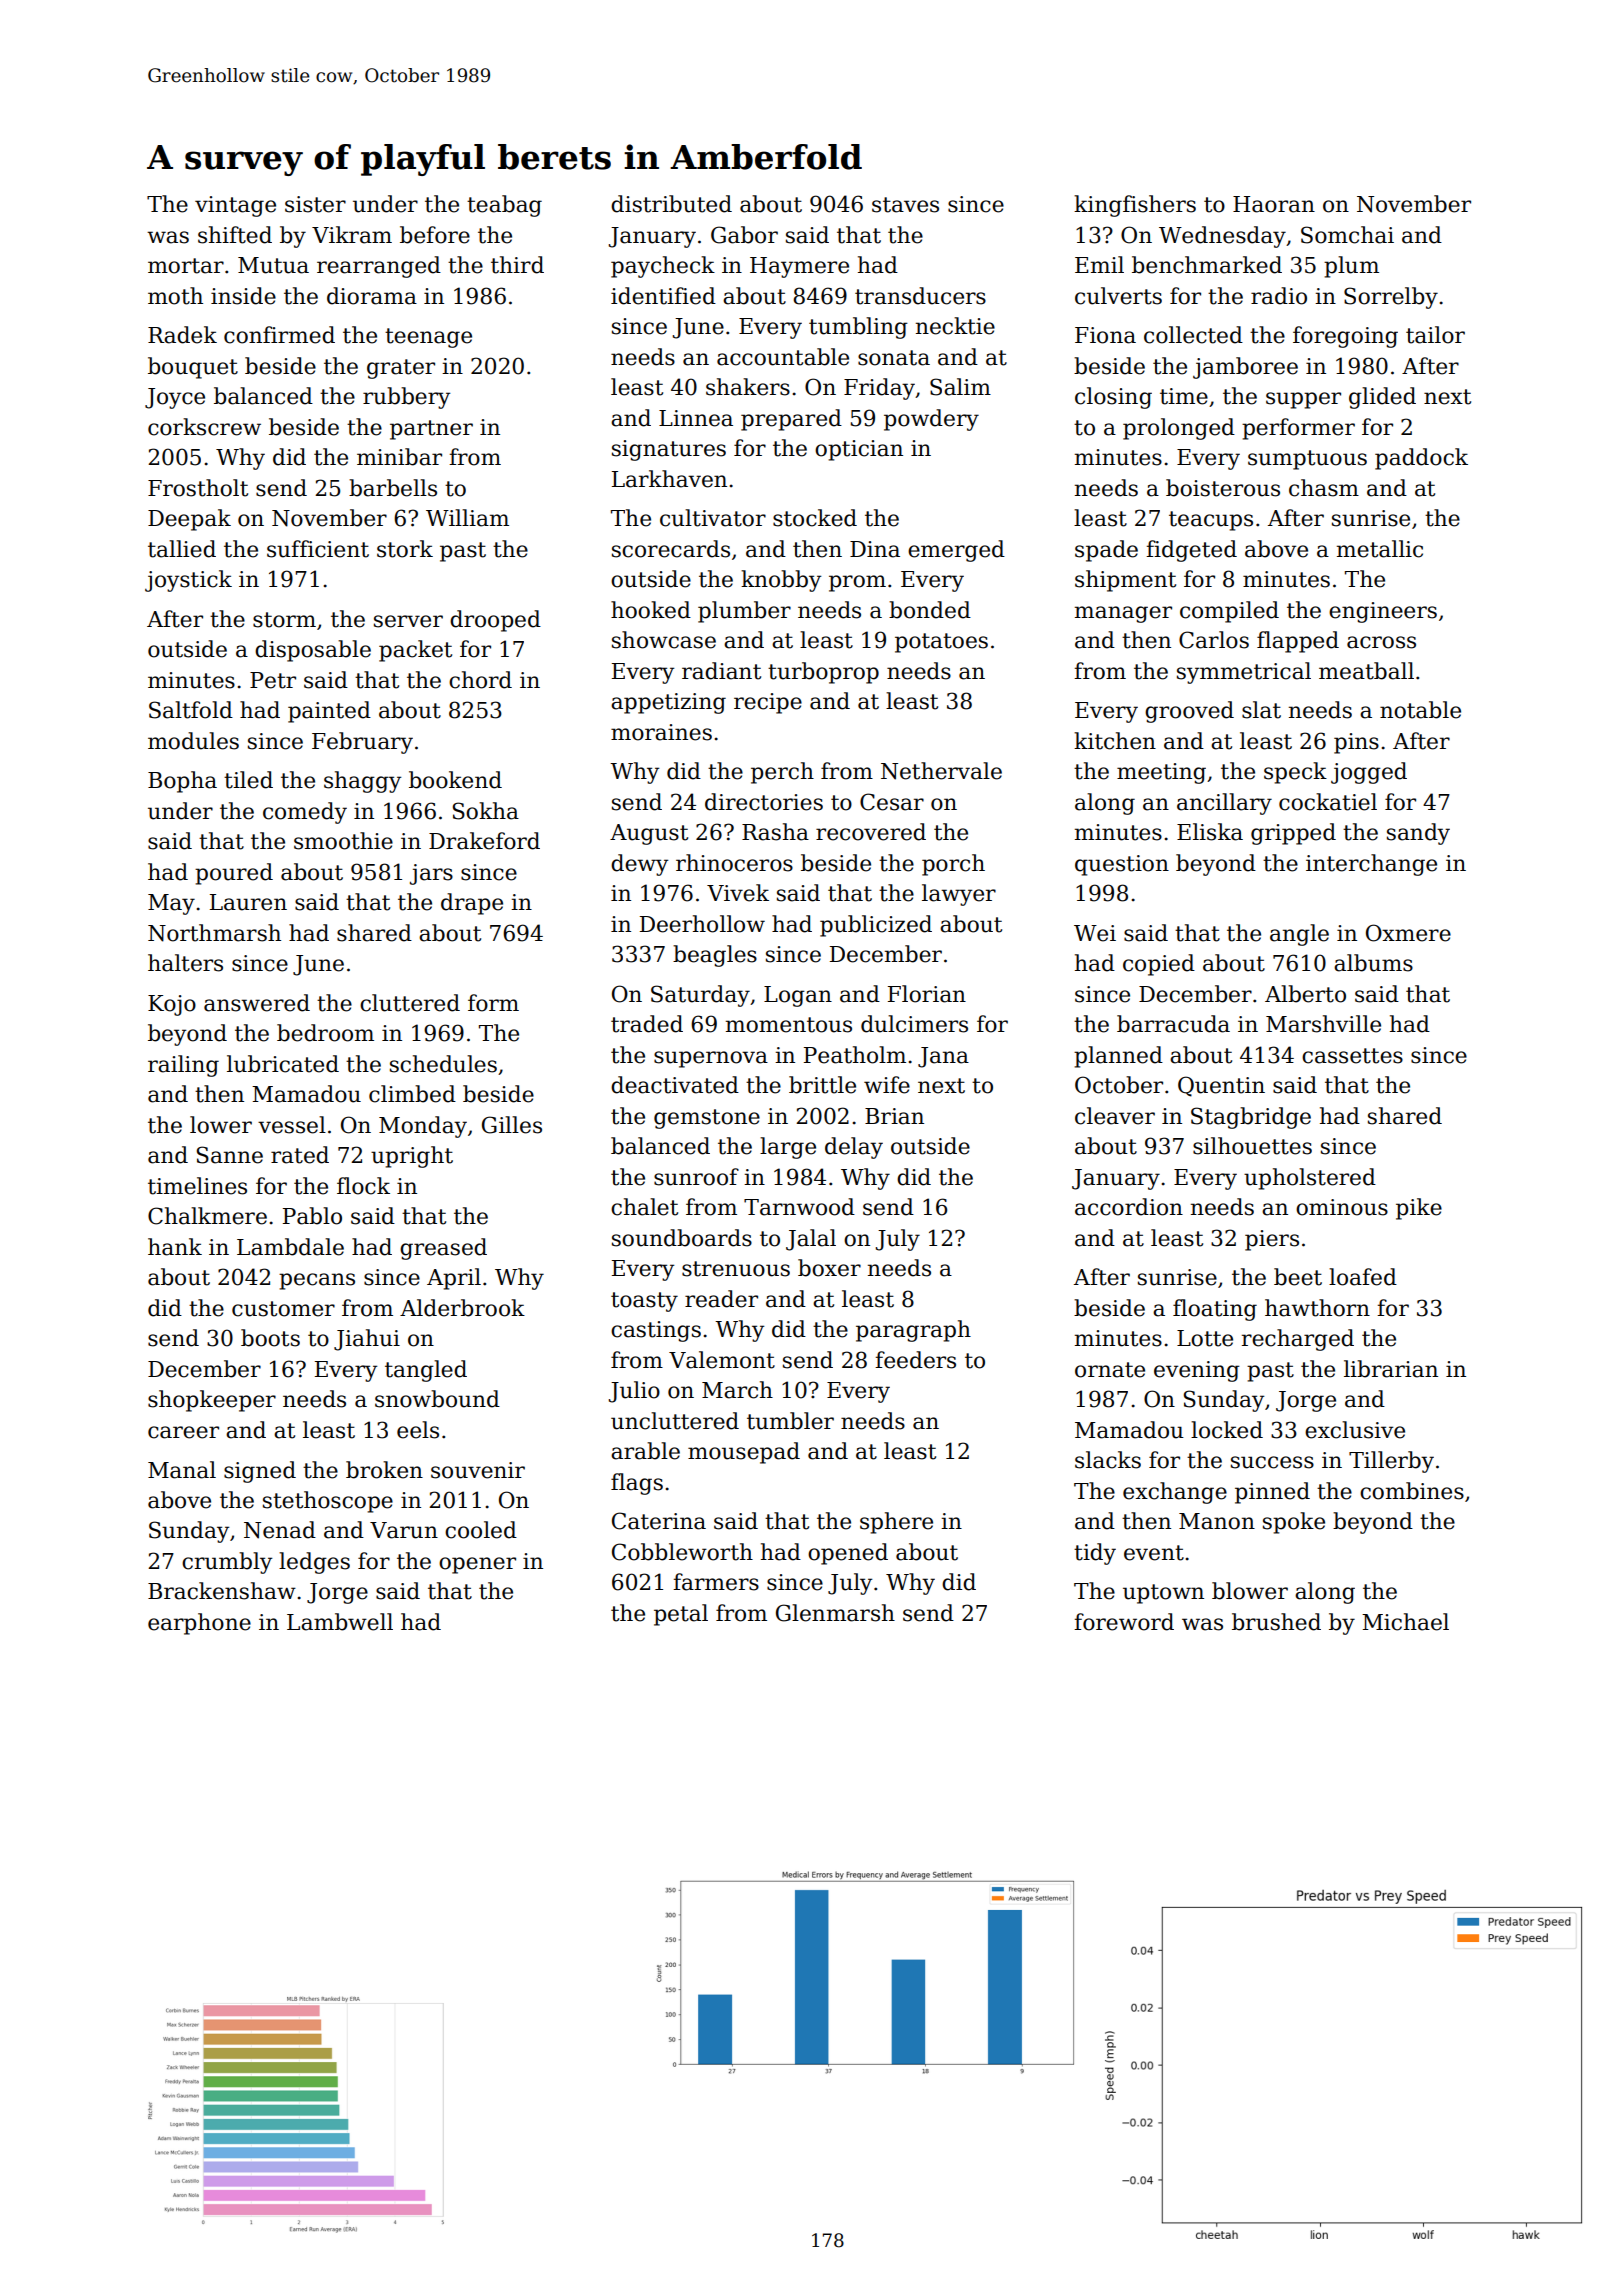 The width and height of the screenshot is (1620, 2292). Describe the element at coordinates (1274, 204) in the screenshot. I see `Haoran` at that location.
